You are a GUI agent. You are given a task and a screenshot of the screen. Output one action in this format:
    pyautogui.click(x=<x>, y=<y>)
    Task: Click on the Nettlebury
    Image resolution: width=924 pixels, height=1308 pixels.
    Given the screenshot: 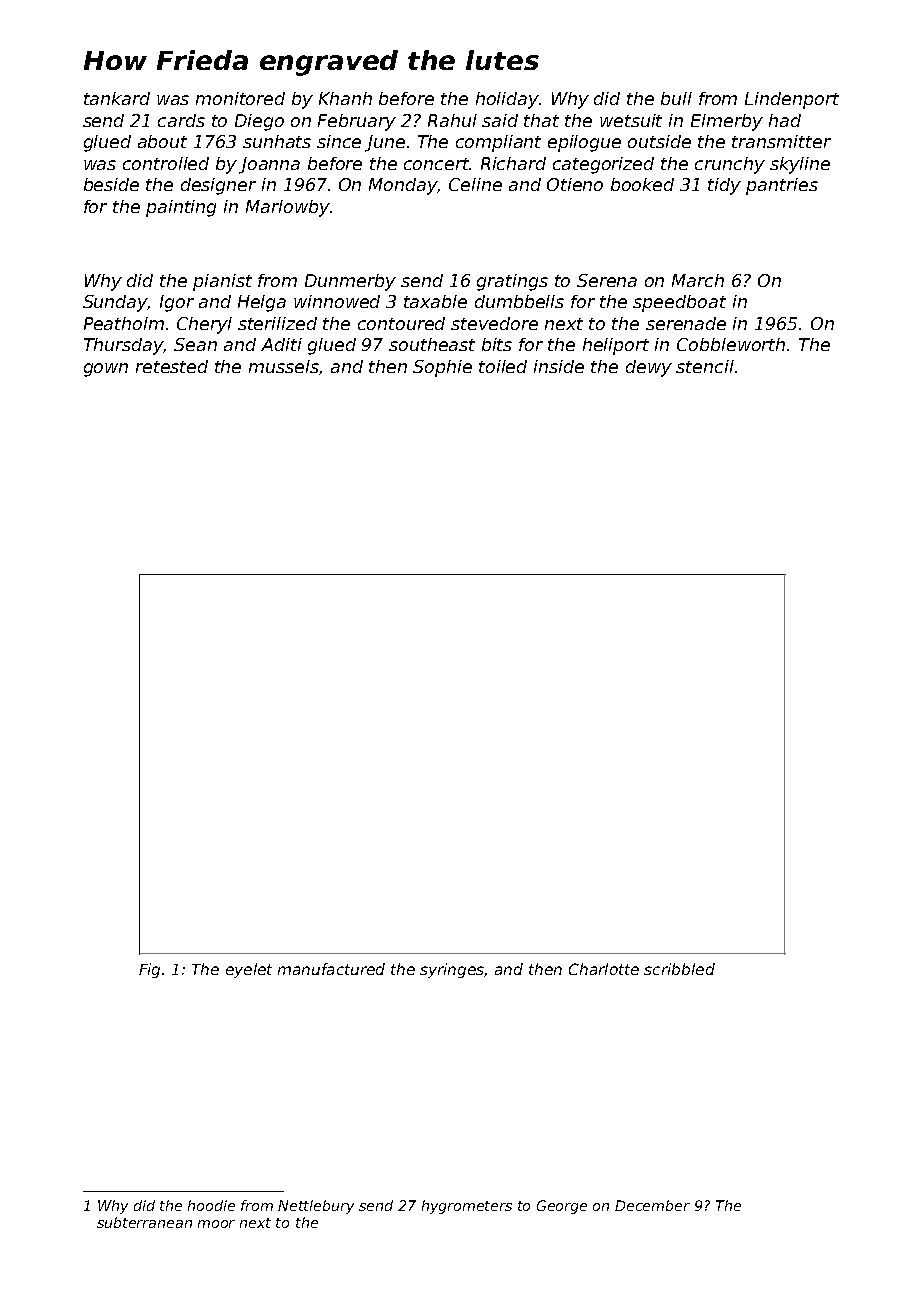 What is the action you would take?
    pyautogui.click(x=316, y=1207)
